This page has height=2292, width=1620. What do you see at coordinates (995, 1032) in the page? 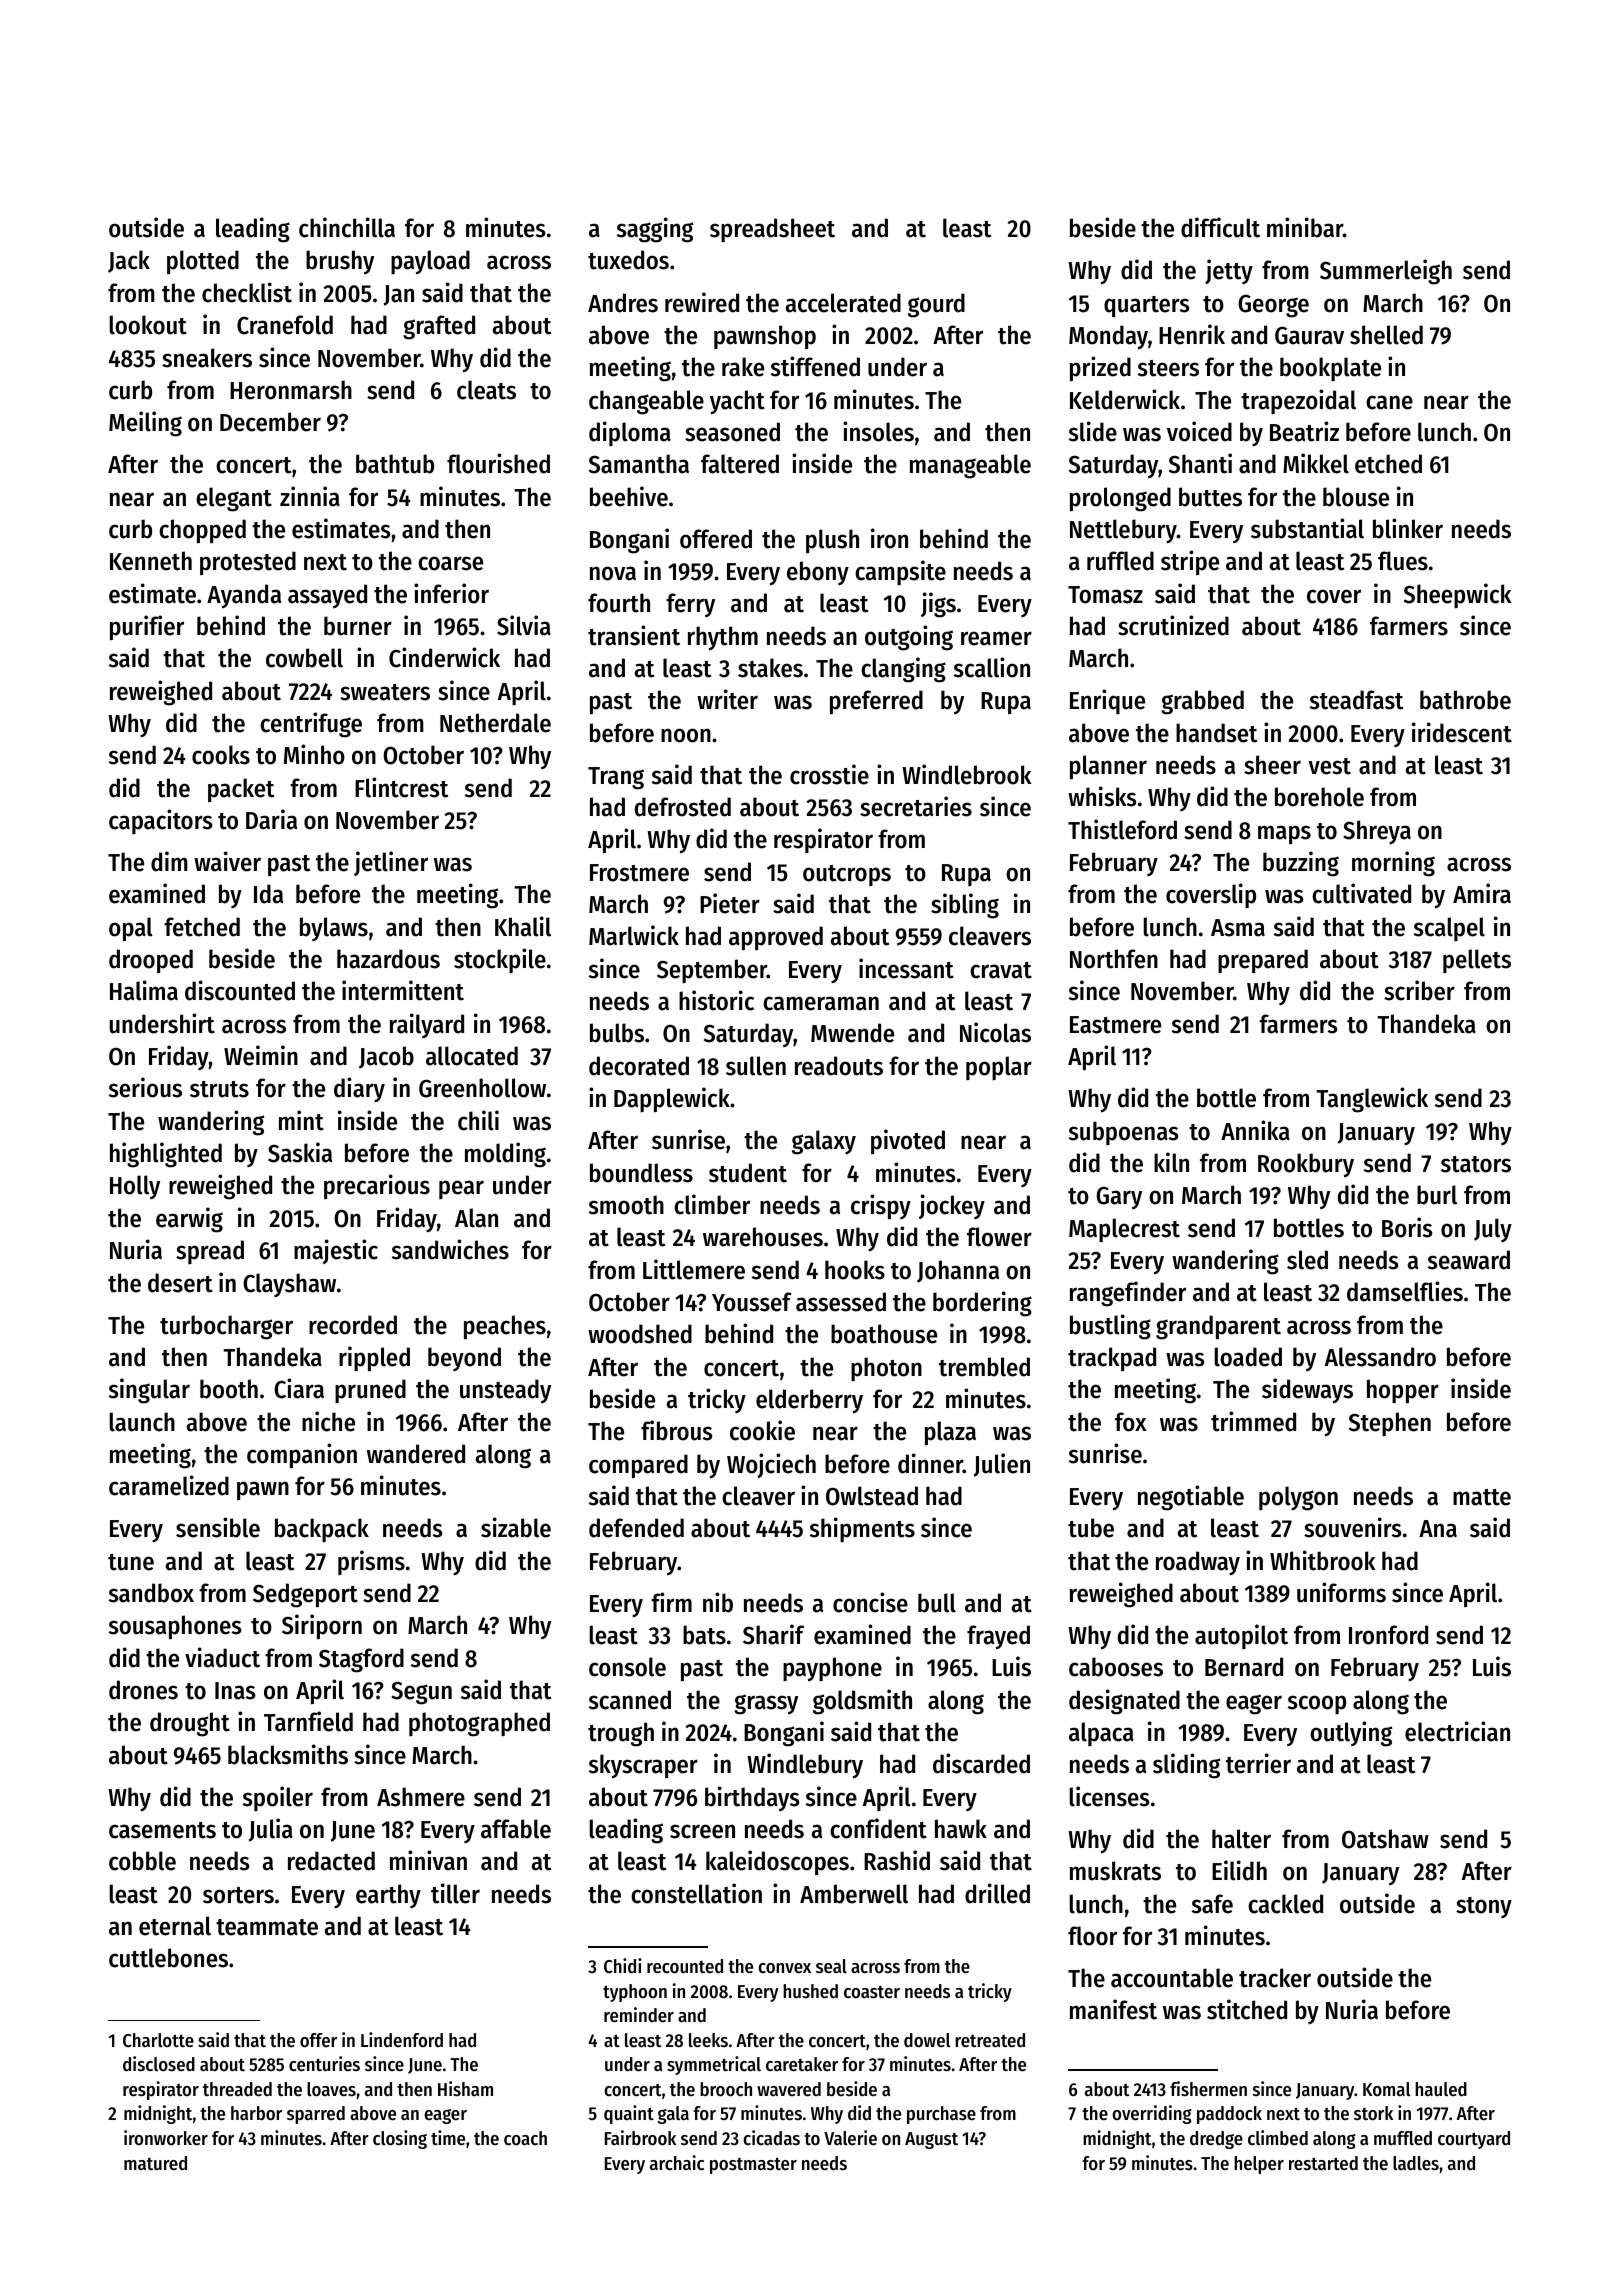
I see `Nicolas` at bounding box center [995, 1032].
